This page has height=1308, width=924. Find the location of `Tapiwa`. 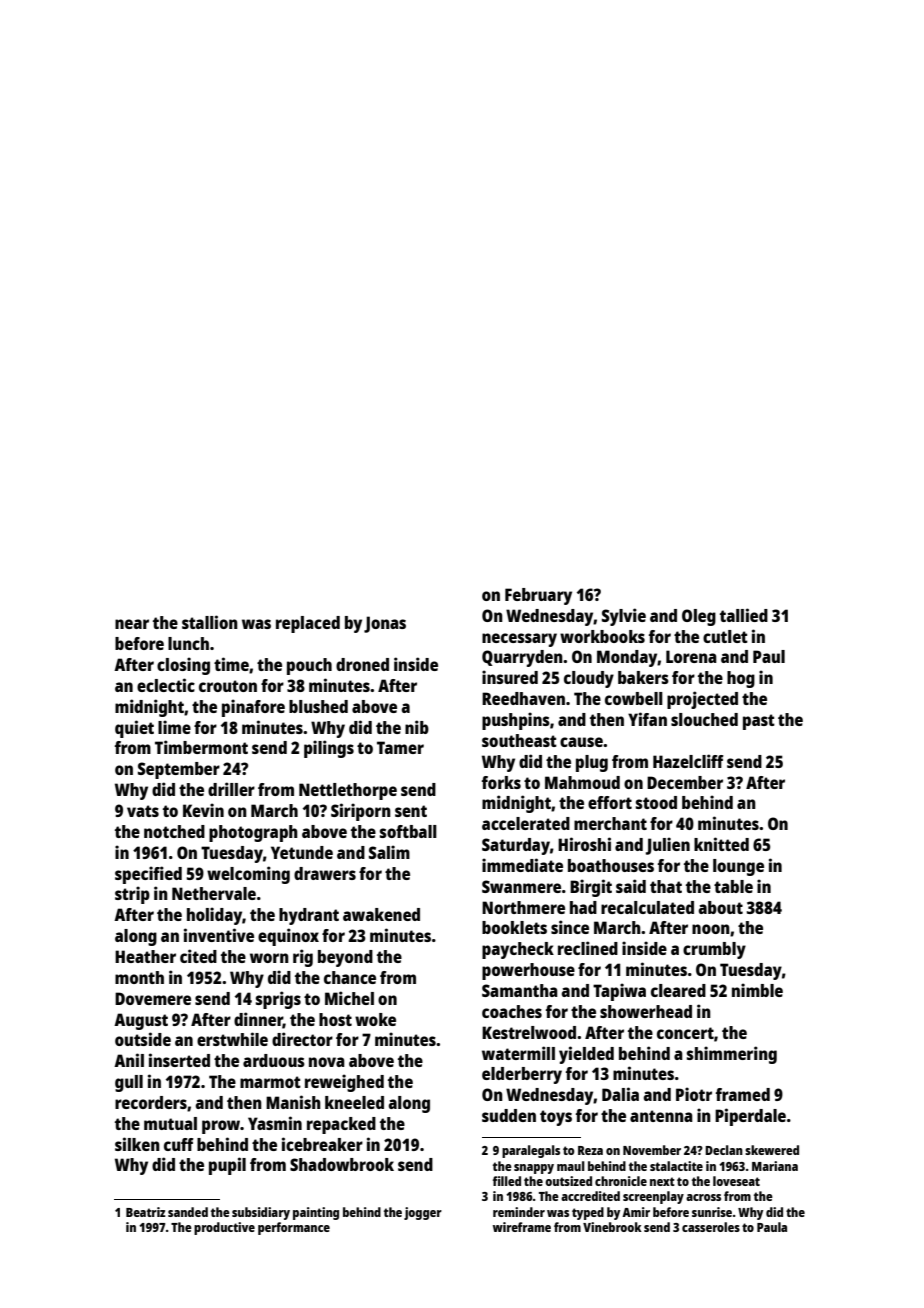

Tapiwa is located at coordinates (619, 992).
